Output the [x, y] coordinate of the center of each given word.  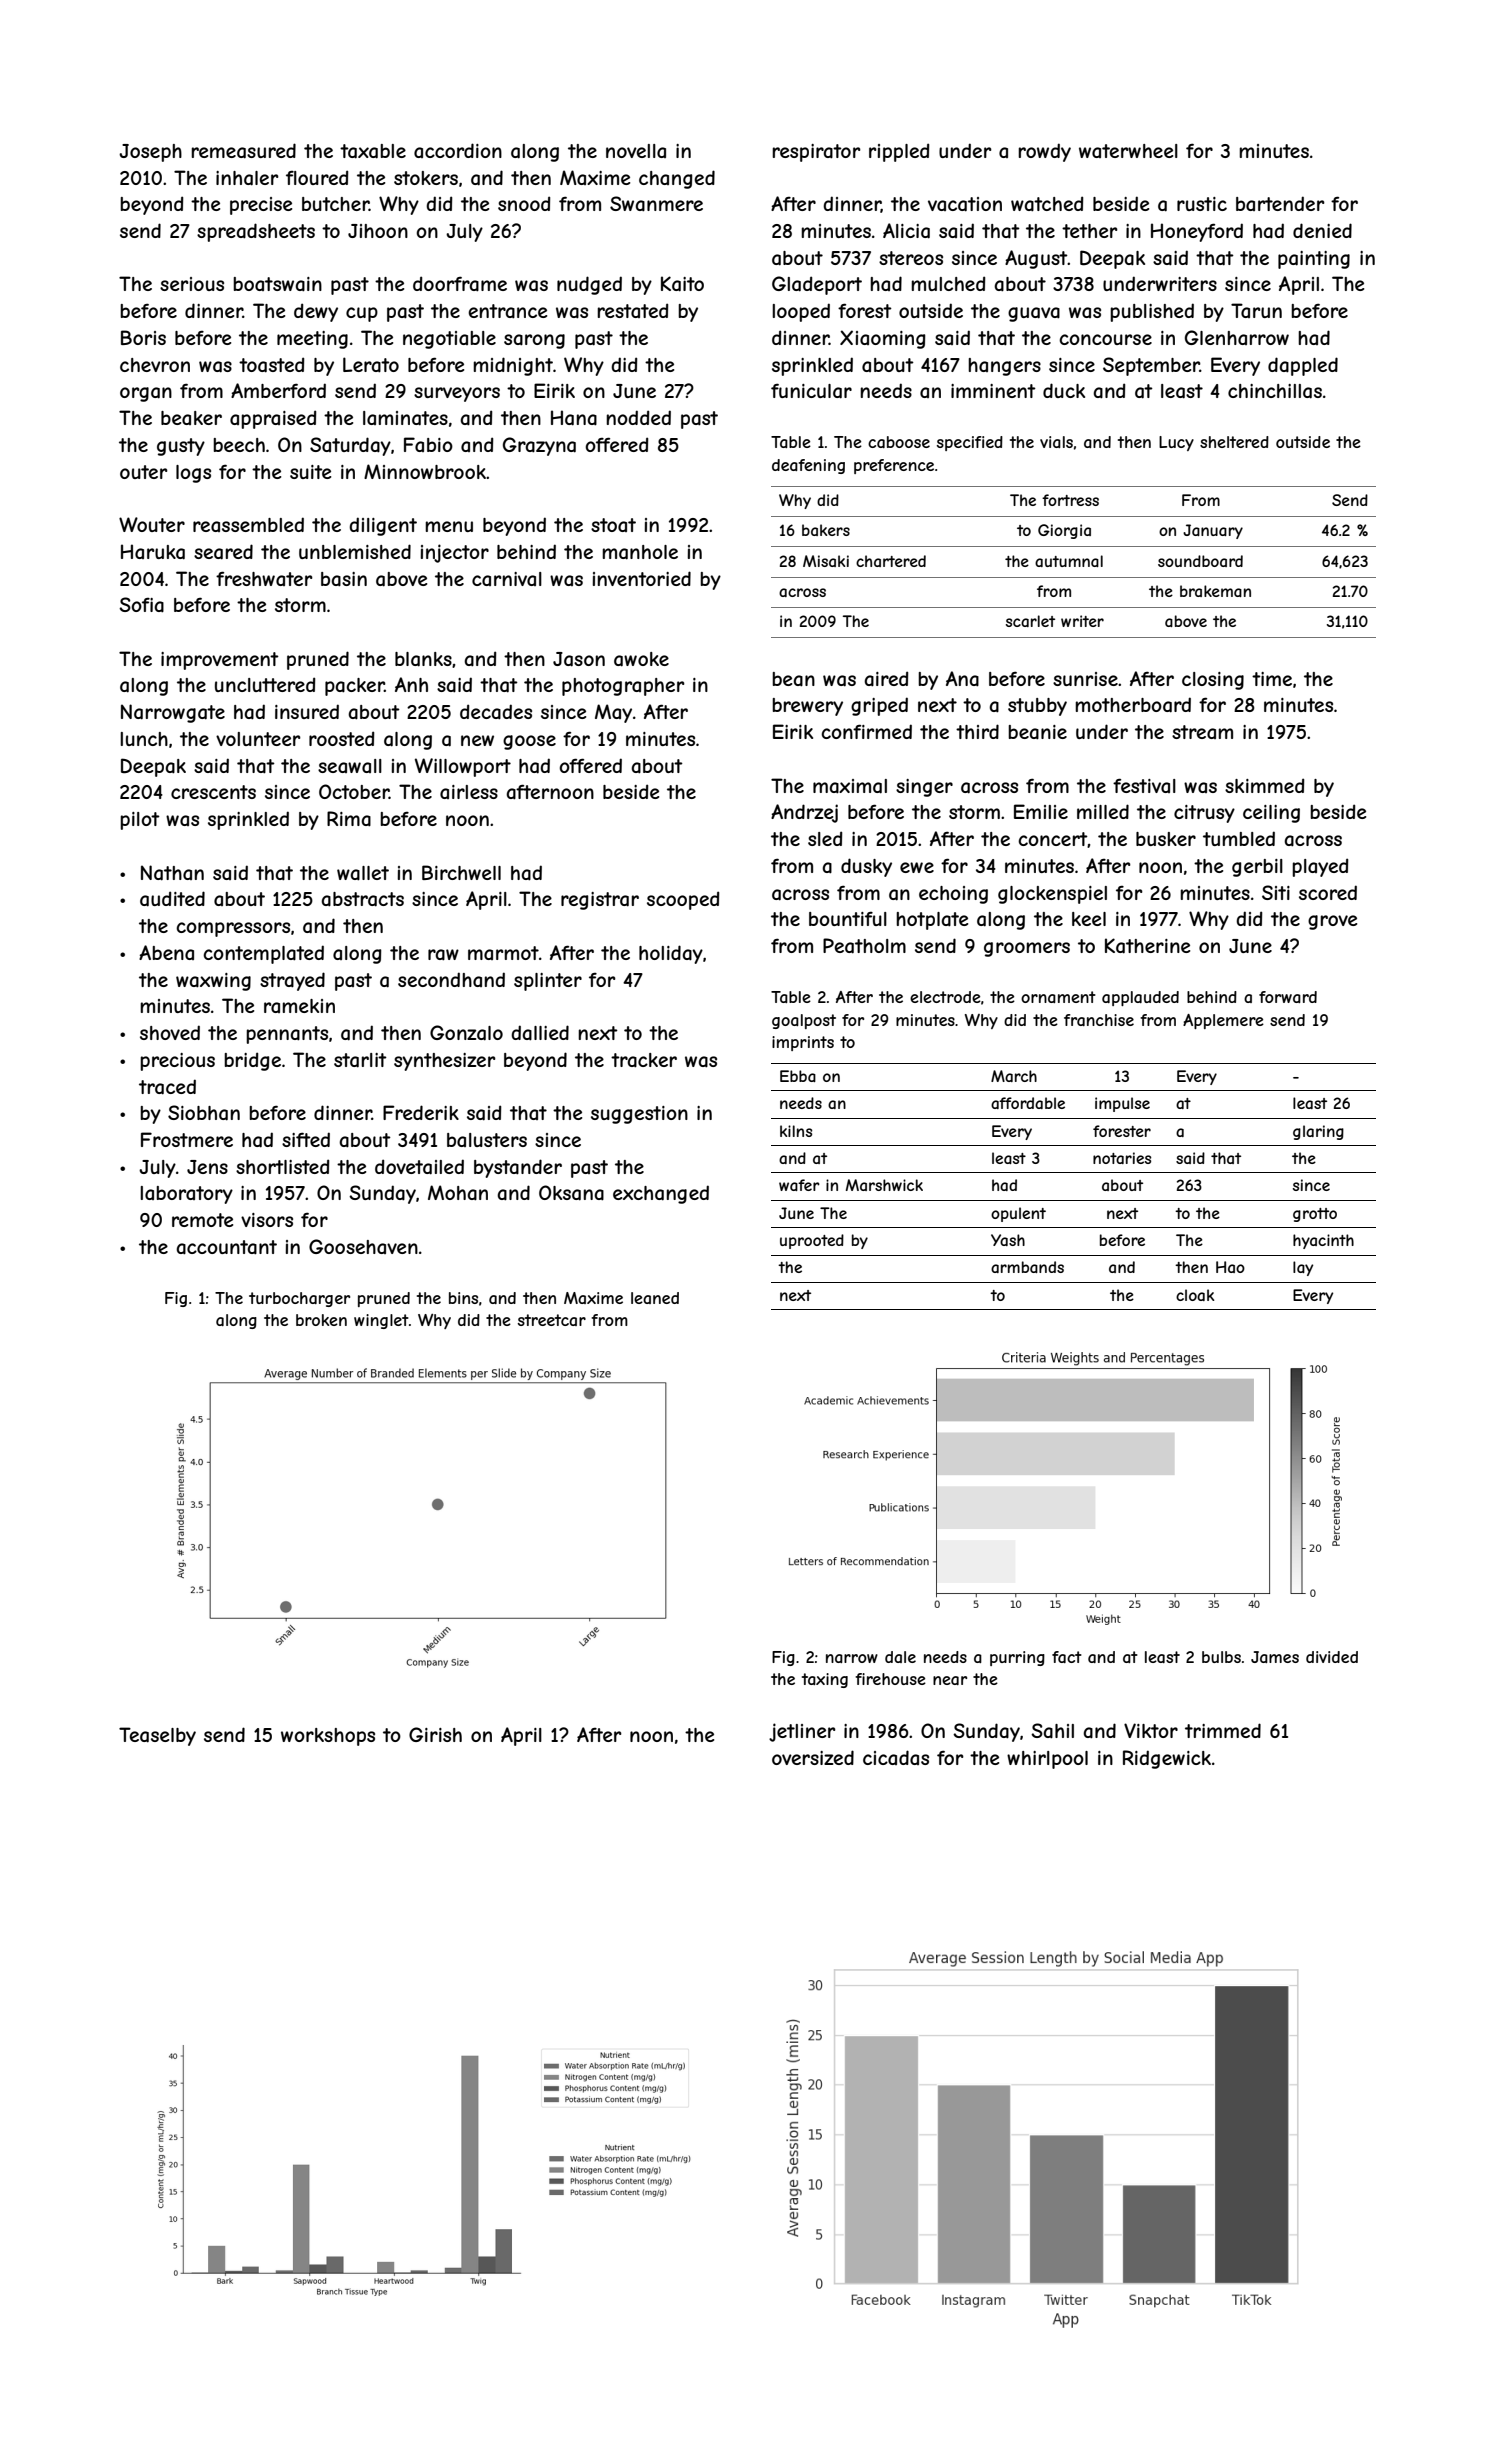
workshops [328, 1737]
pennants [287, 1035]
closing [1213, 681]
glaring [1318, 1132]
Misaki [826, 561]
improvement [220, 661]
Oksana [571, 1193]
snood [524, 203]
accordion [458, 150]
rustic [1202, 204]
